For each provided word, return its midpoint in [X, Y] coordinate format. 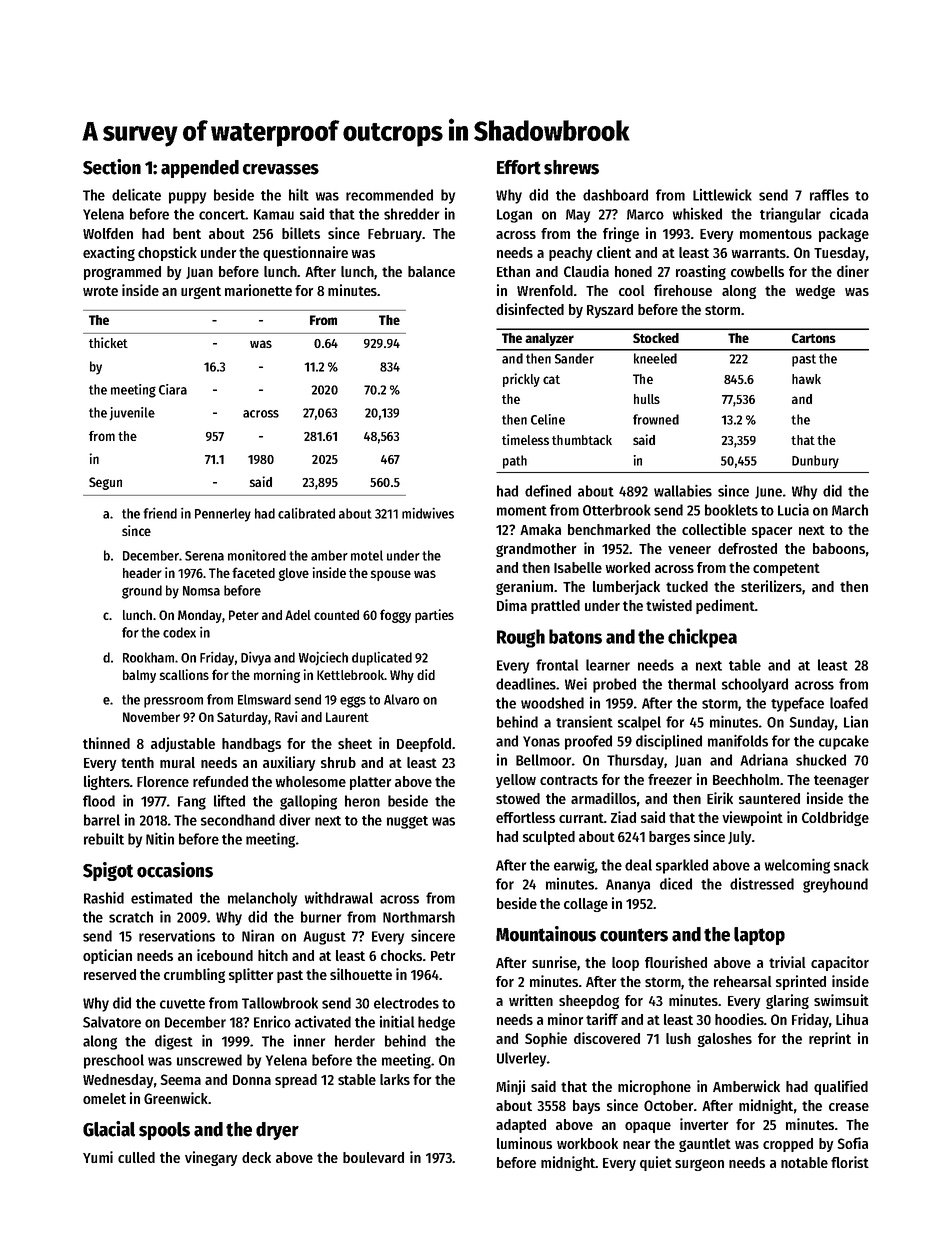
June [768, 492]
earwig [574, 866]
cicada [849, 214]
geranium [524, 587]
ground [142, 592]
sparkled [682, 866]
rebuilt [104, 839]
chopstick [167, 253]
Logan [514, 216]
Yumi [98, 1157]
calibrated [306, 513]
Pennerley [223, 515]
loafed [849, 703]
